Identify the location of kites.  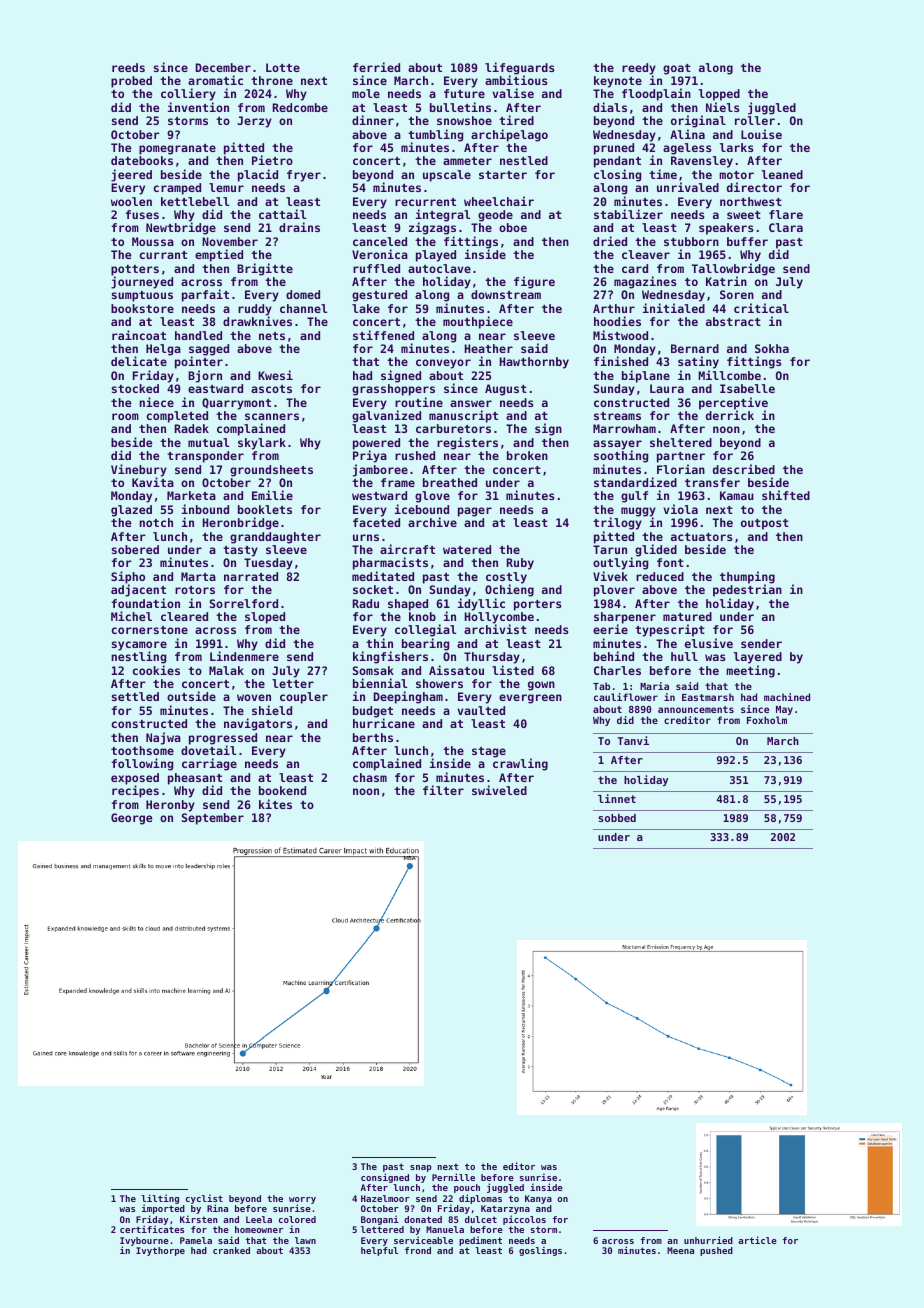
(275, 804).
